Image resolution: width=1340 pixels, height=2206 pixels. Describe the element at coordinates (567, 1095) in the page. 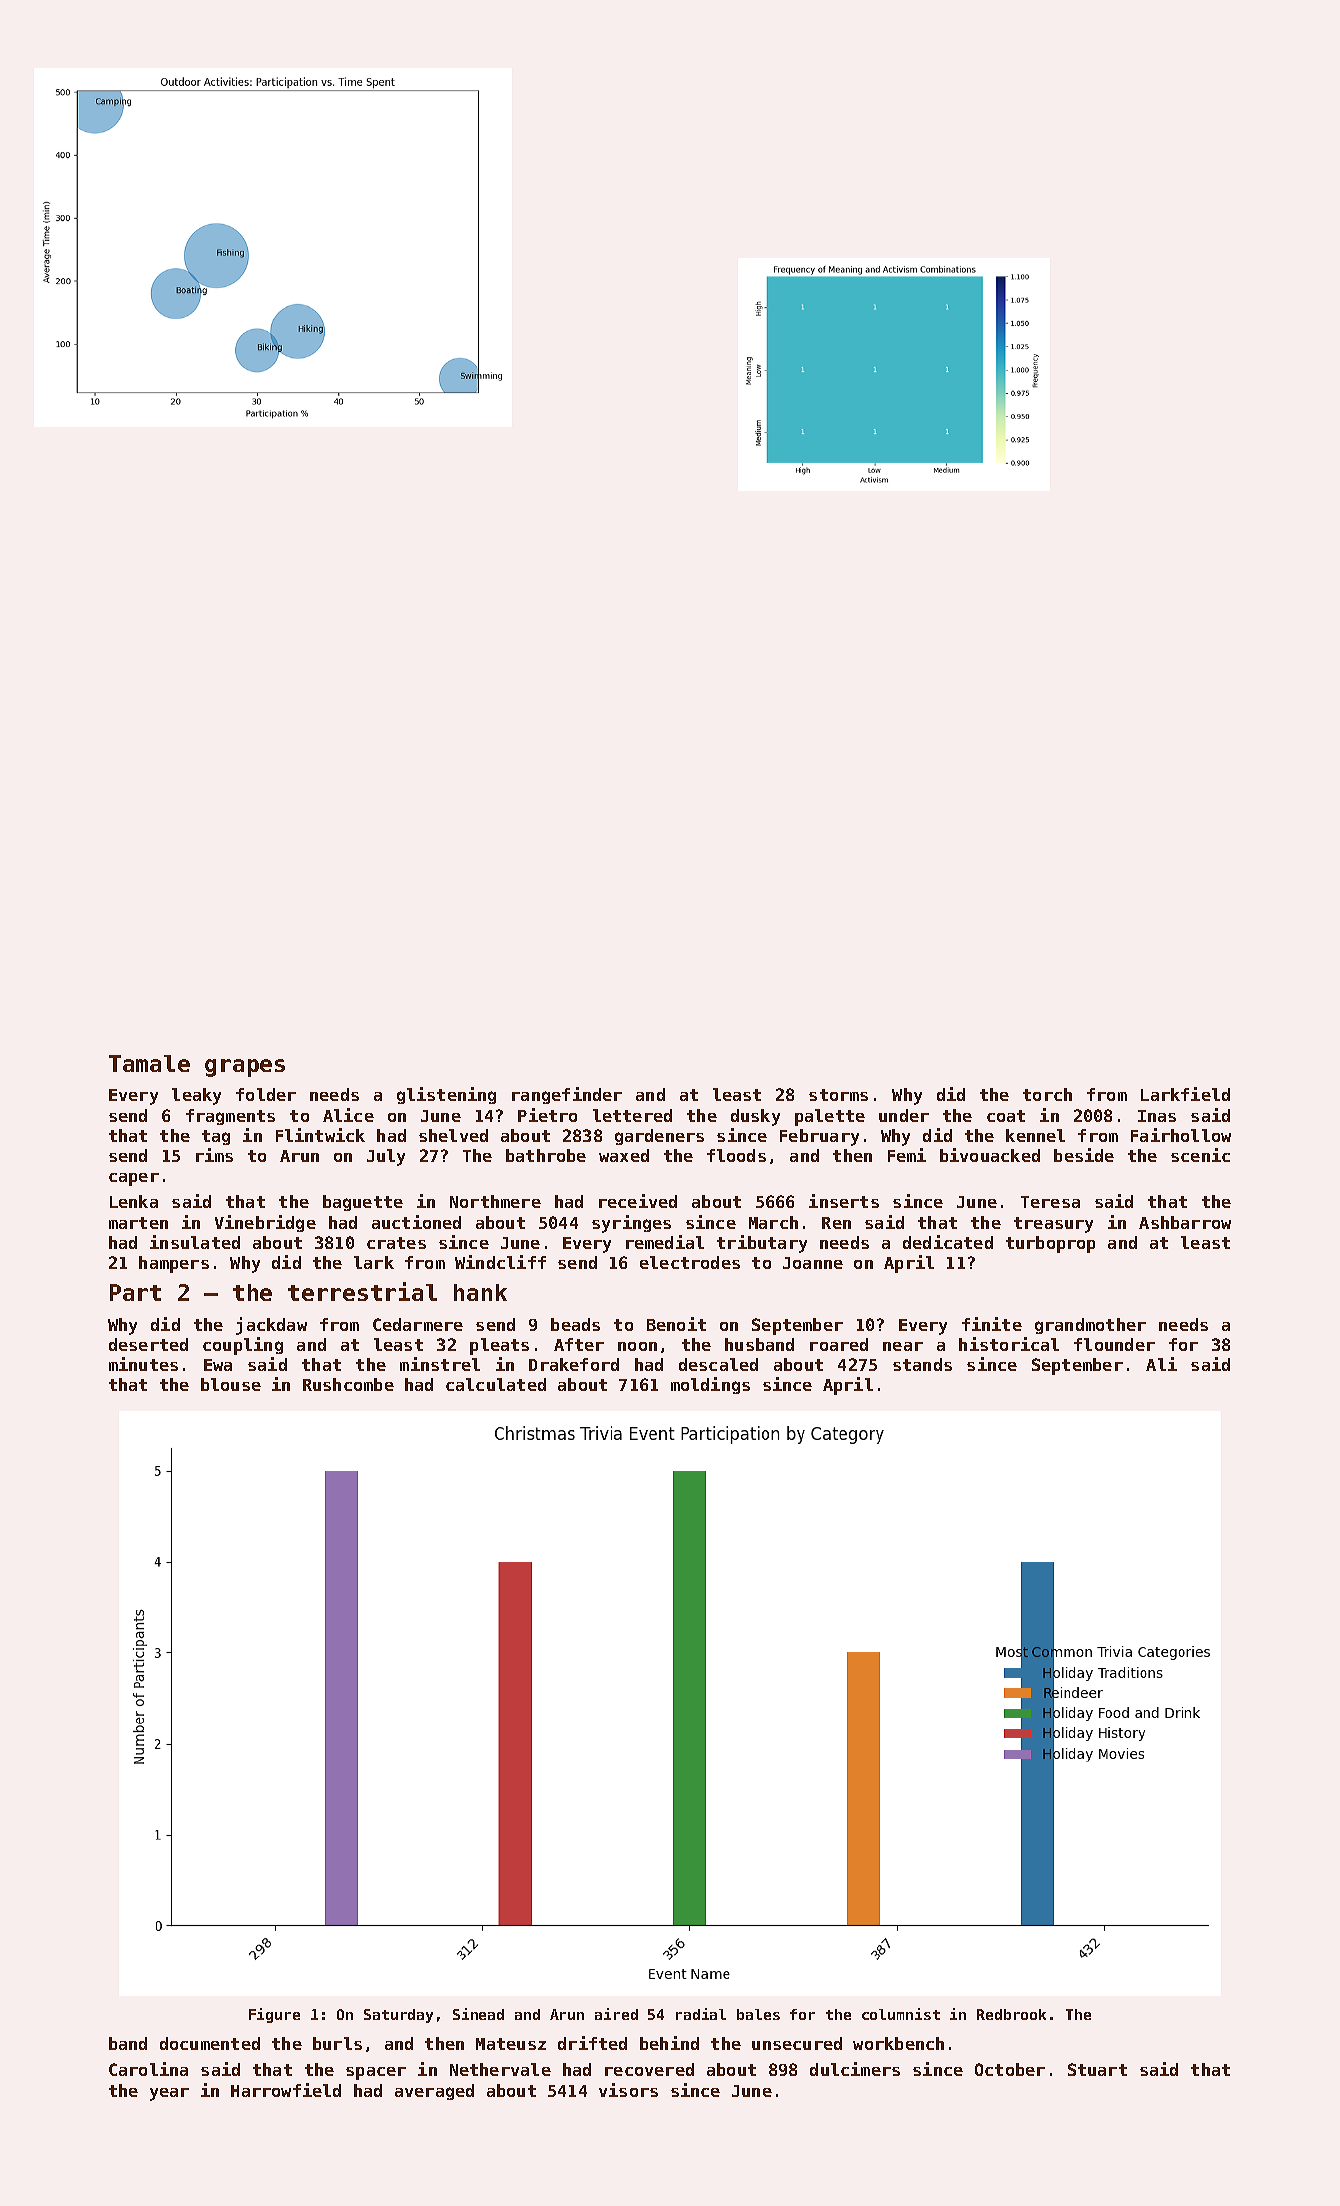

I see `rangefinder` at that location.
